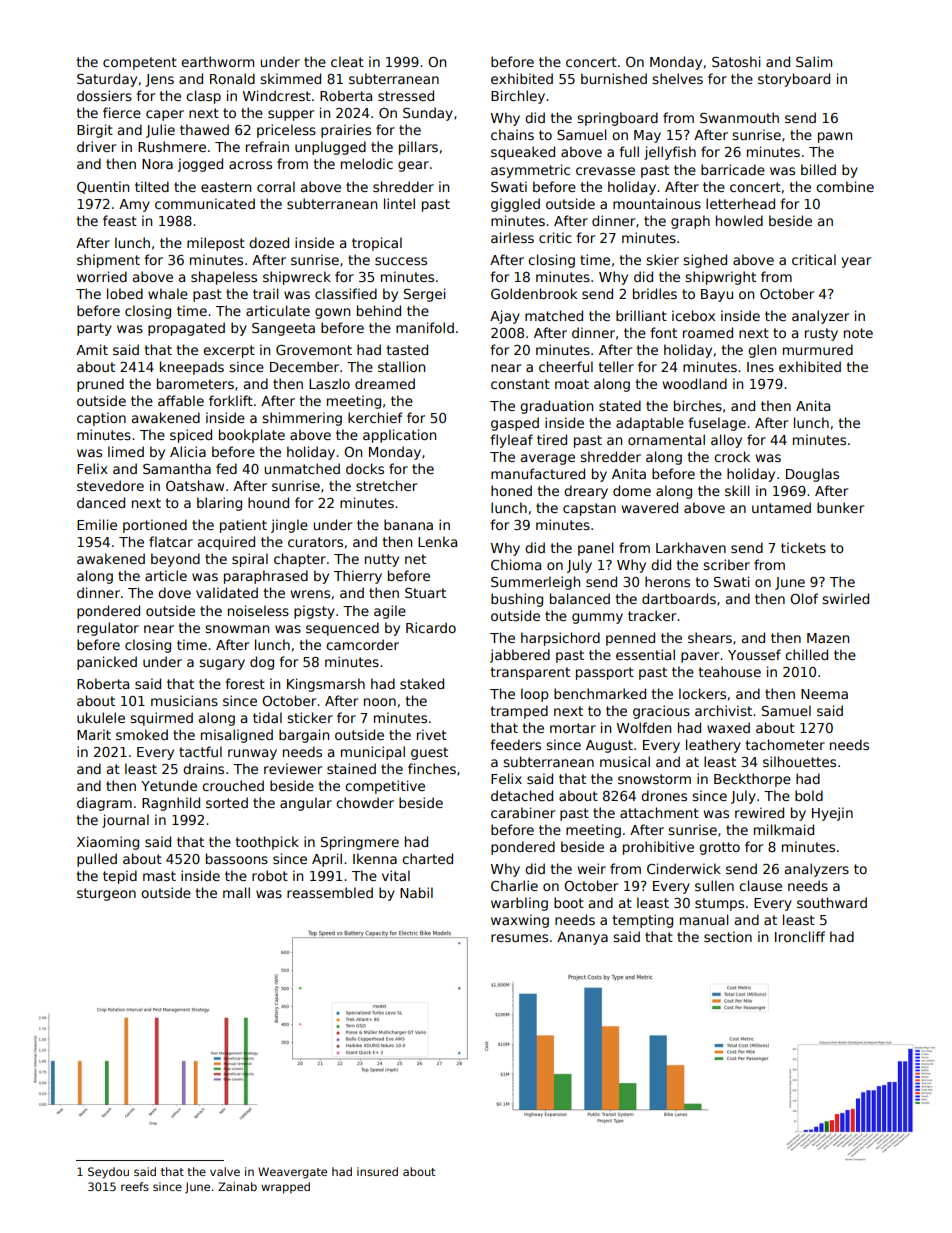 The width and height of the image is (952, 1233). I want to click on dome, so click(632, 490).
